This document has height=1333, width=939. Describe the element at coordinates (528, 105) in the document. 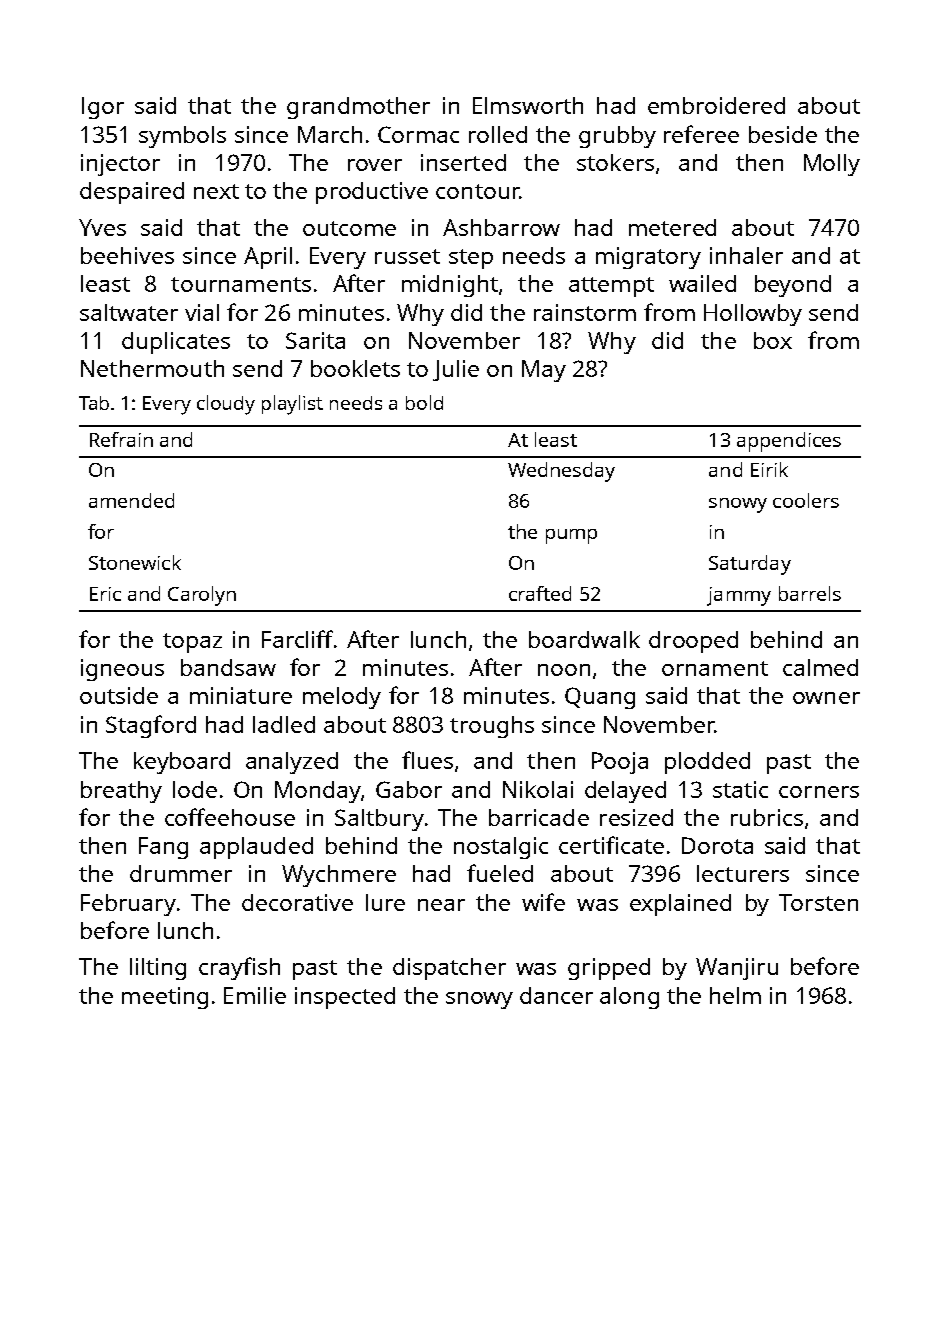

I see `Elmsworth` at that location.
